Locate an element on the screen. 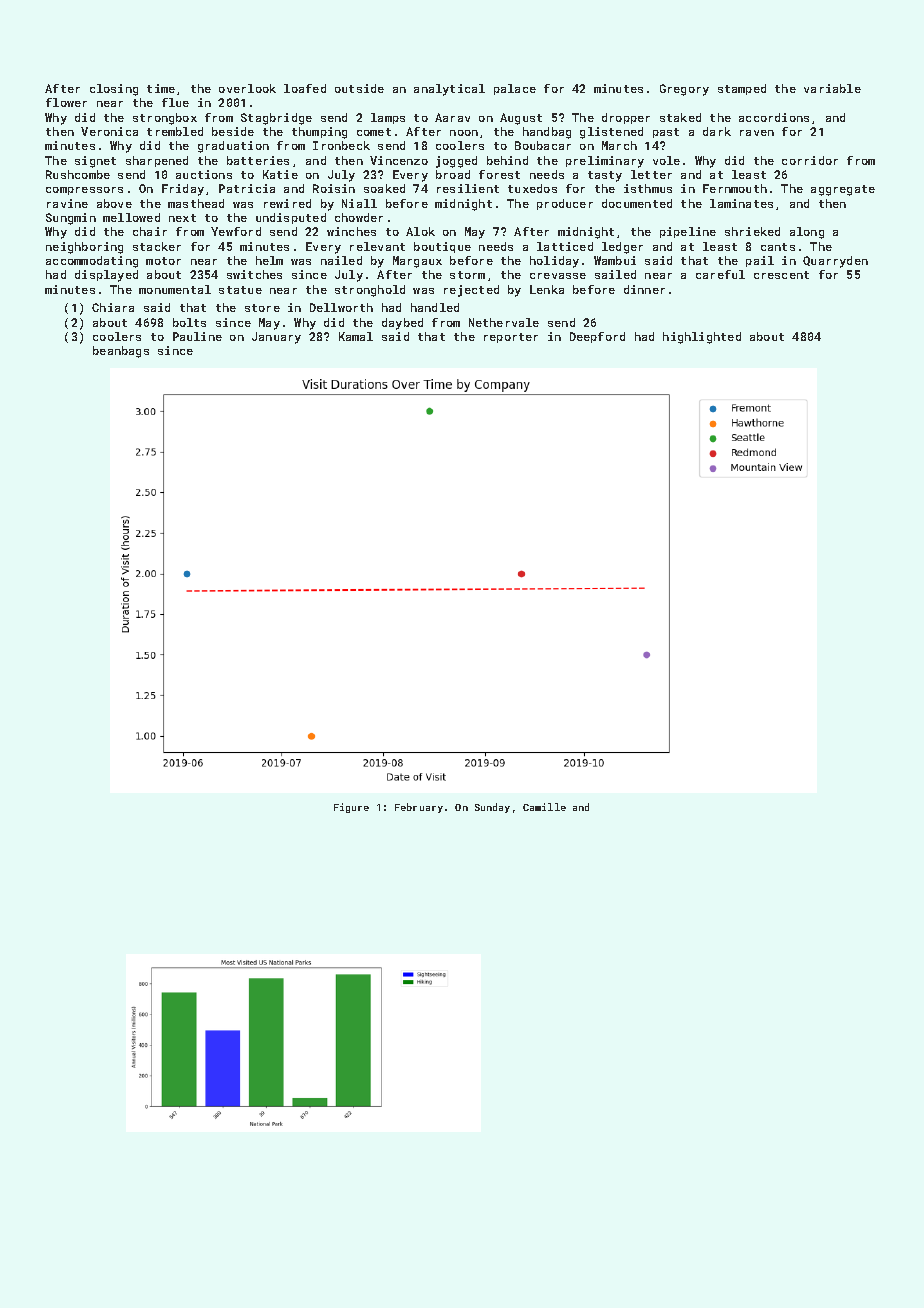 The image size is (924, 1308). daybed is located at coordinates (402, 324).
